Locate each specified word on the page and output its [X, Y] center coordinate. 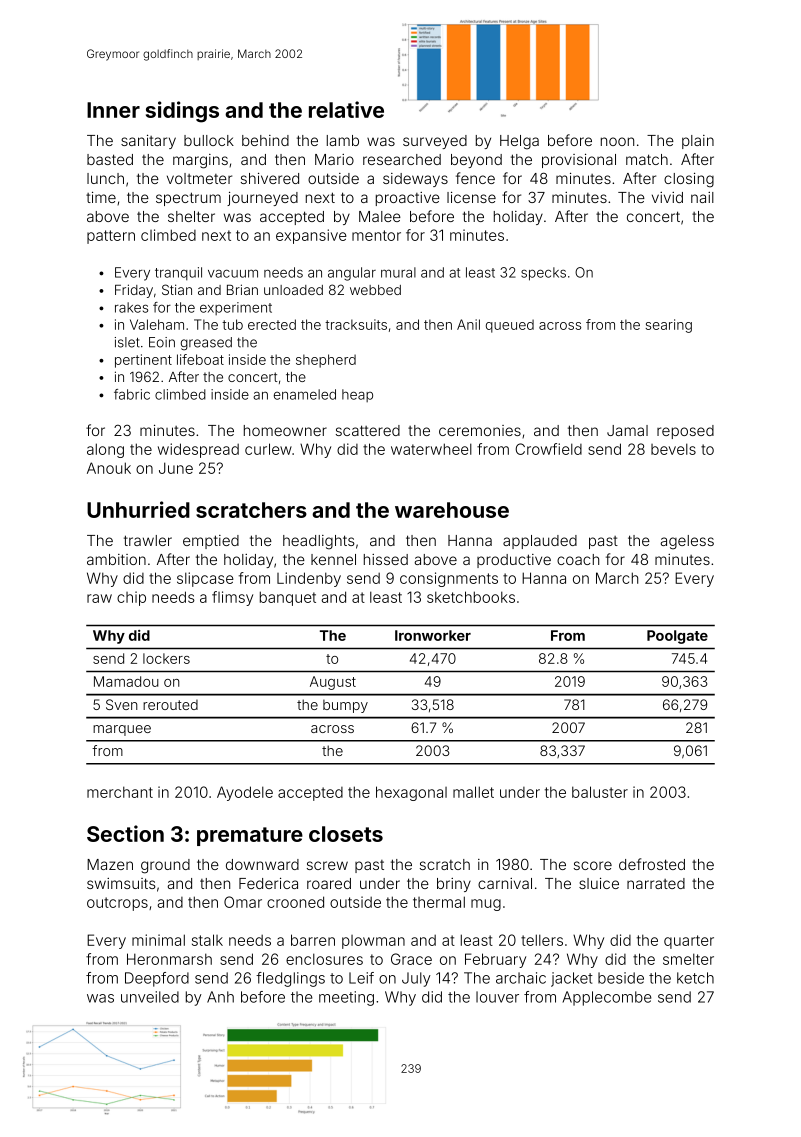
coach [578, 559]
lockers [166, 658]
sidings [182, 112]
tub [232, 324]
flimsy [232, 598]
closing [689, 180]
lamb [343, 140]
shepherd [326, 361]
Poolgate [677, 637]
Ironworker [433, 635]
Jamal [627, 430]
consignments [449, 579]
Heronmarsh [169, 959]
